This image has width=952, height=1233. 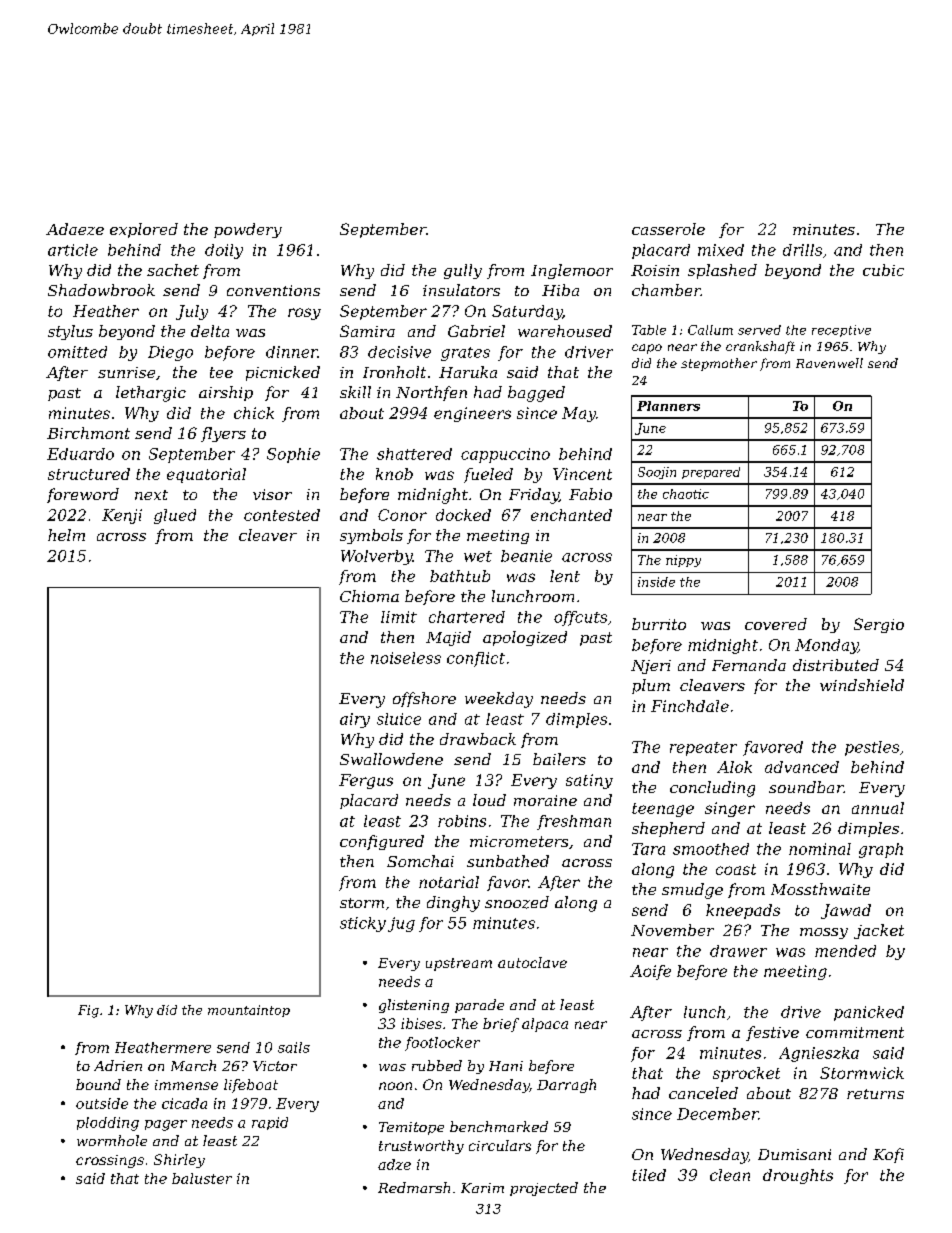 What do you see at coordinates (829, 363) in the image?
I see `Ravenwell` at bounding box center [829, 363].
